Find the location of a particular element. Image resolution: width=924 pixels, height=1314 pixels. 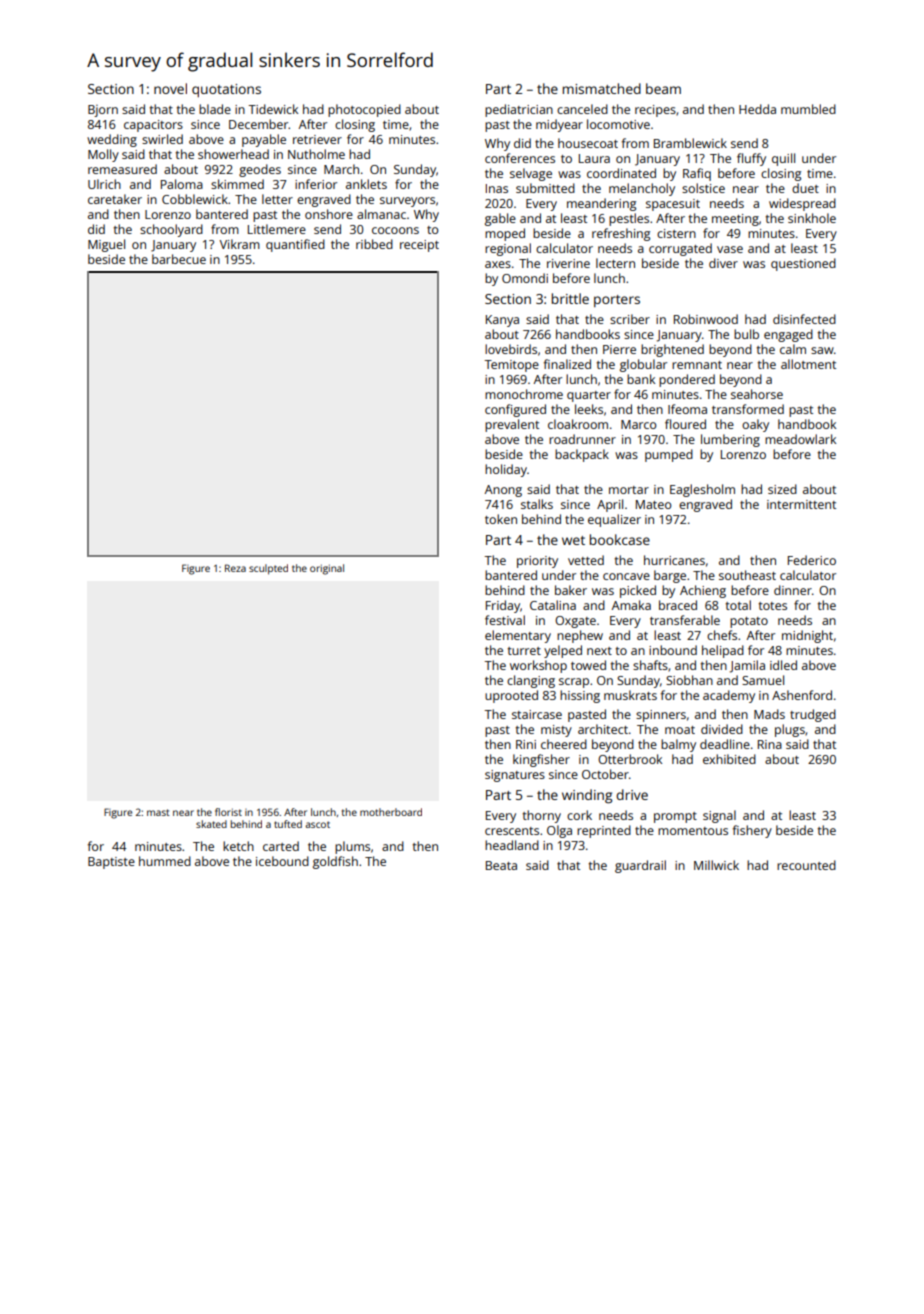

sinkhole is located at coordinates (812, 218).
